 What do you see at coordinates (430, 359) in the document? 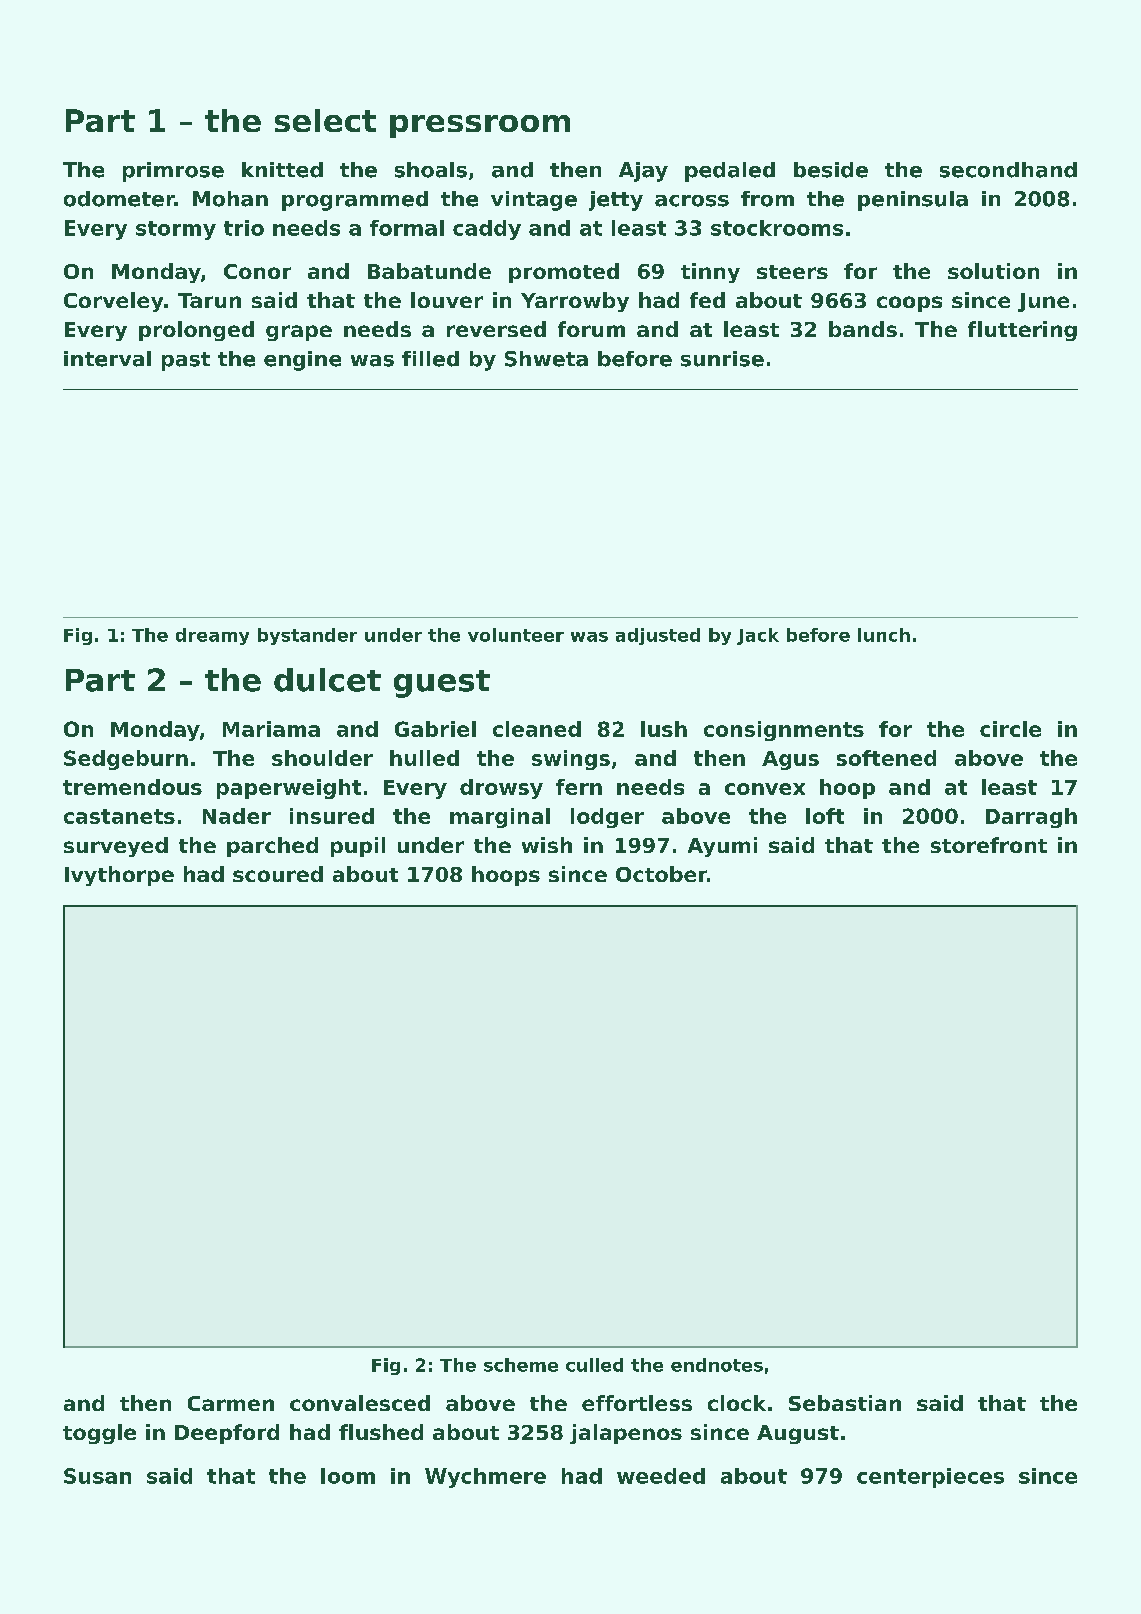
I see `filled` at bounding box center [430, 359].
